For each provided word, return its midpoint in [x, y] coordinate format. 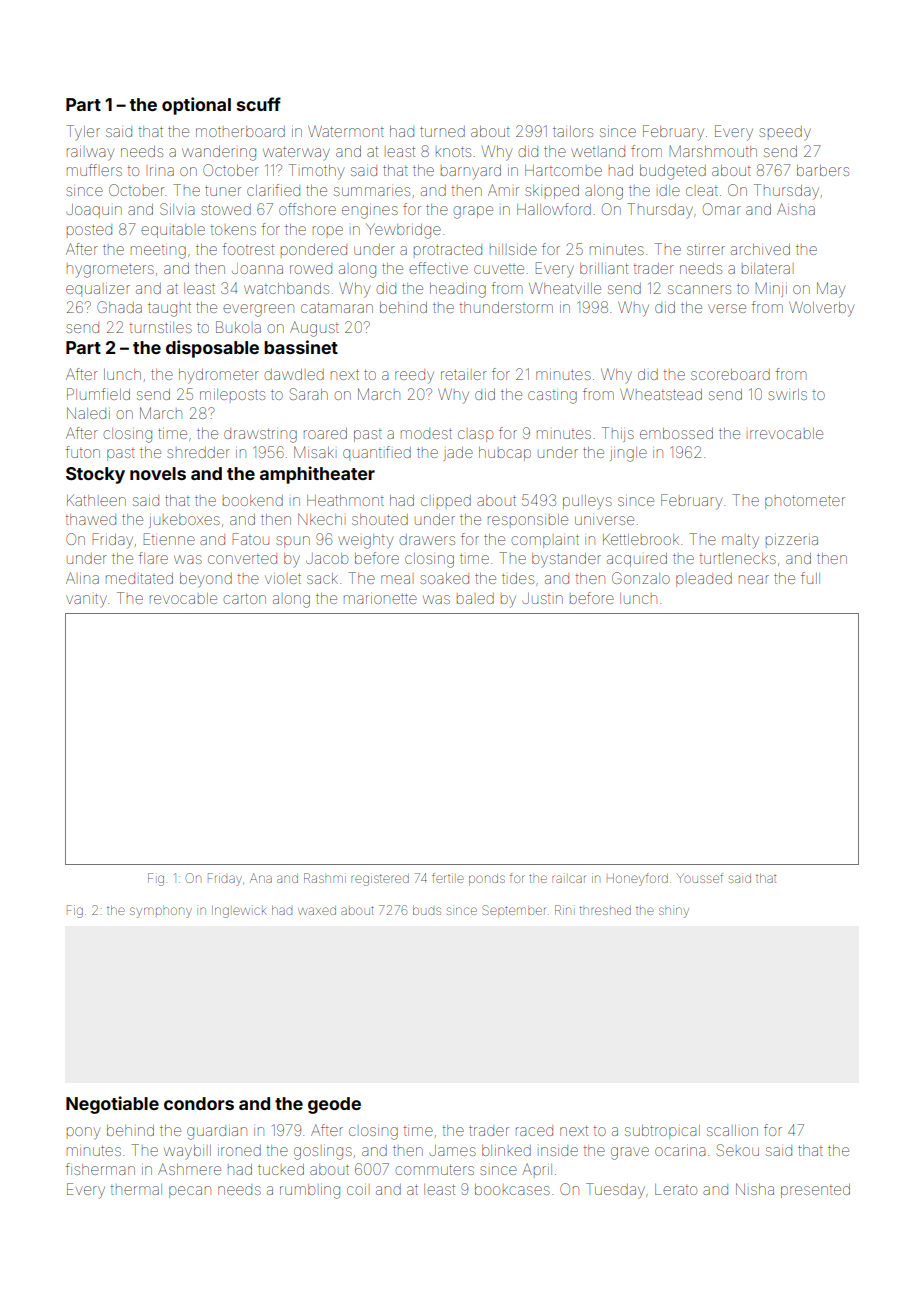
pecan [190, 1192]
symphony [161, 912]
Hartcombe [563, 170]
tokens [233, 230]
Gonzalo [641, 578]
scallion [732, 1130]
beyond [206, 580]
